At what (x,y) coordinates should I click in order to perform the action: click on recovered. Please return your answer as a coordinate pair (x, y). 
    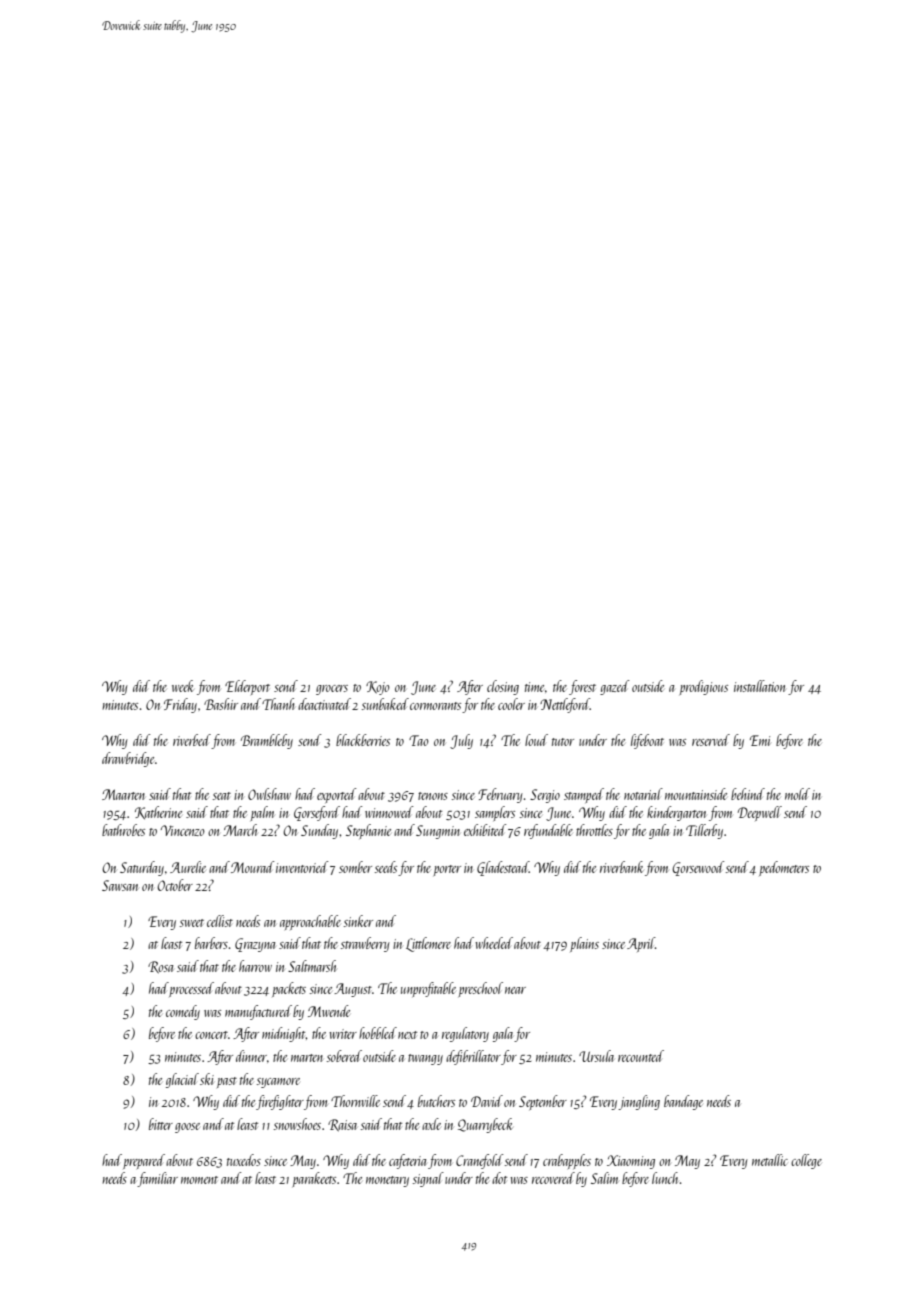
    Looking at the image, I should click on (553, 1178).
